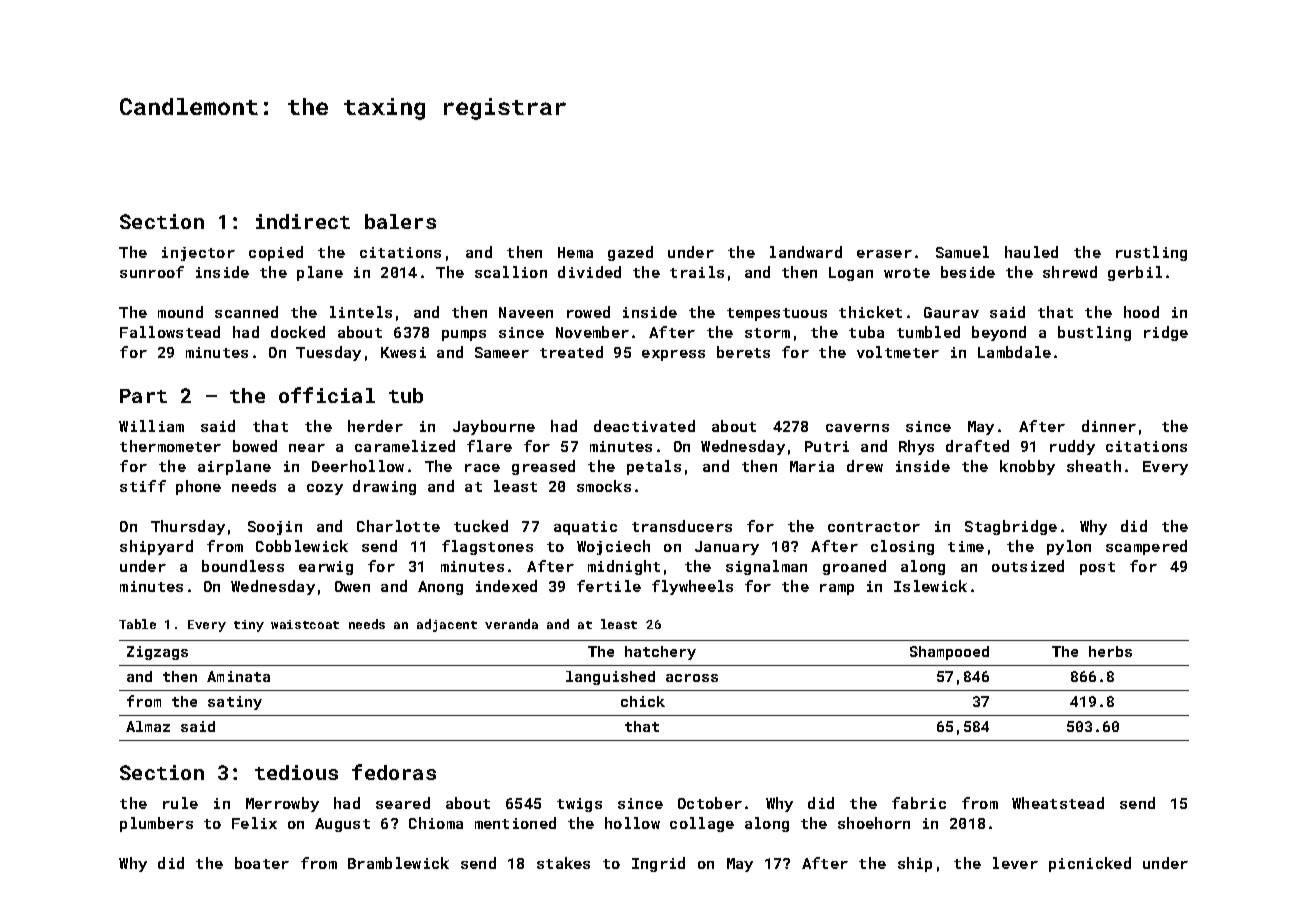 Image resolution: width=1308 pixels, height=924 pixels. I want to click on hood, so click(1141, 312).
